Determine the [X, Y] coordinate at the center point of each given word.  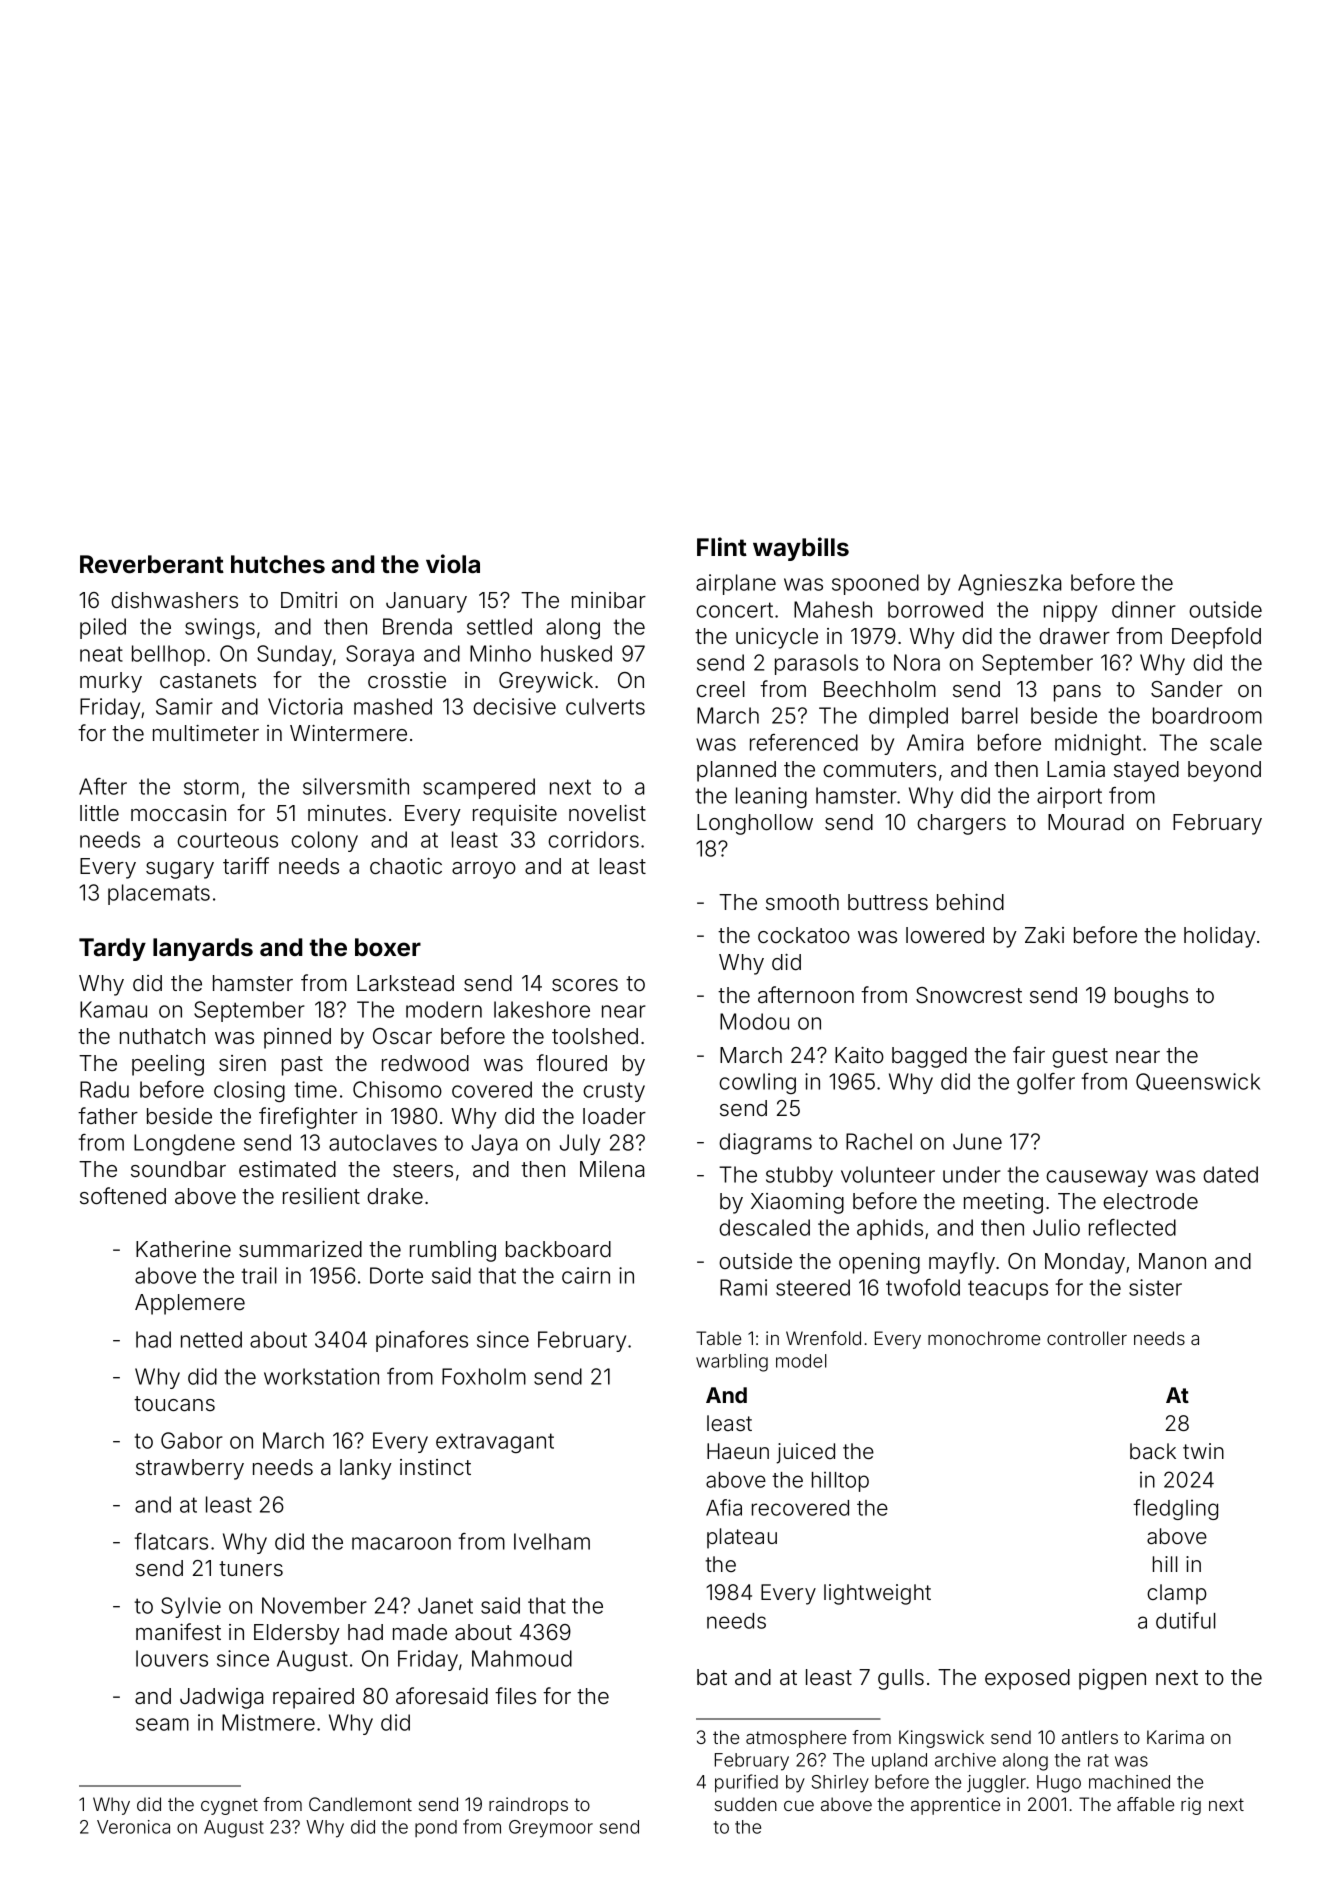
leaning [771, 797]
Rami [743, 1287]
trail [259, 1275]
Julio [1056, 1227]
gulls [901, 1679]
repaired [313, 1698]
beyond [1224, 771]
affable [1145, 1804]
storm [211, 787]
